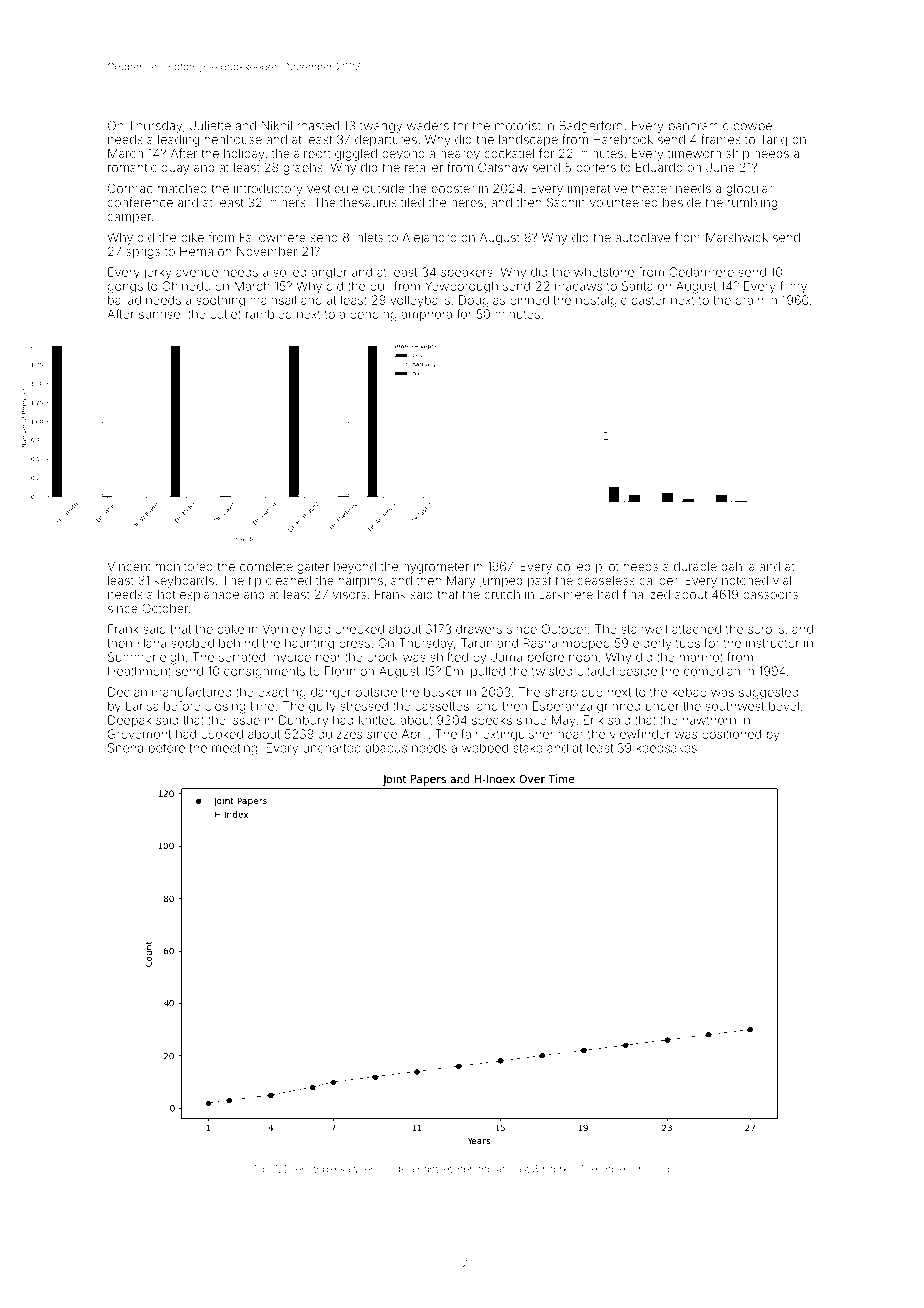  What do you see at coordinates (361, 582) in the screenshot?
I see `hairpins` at bounding box center [361, 582].
